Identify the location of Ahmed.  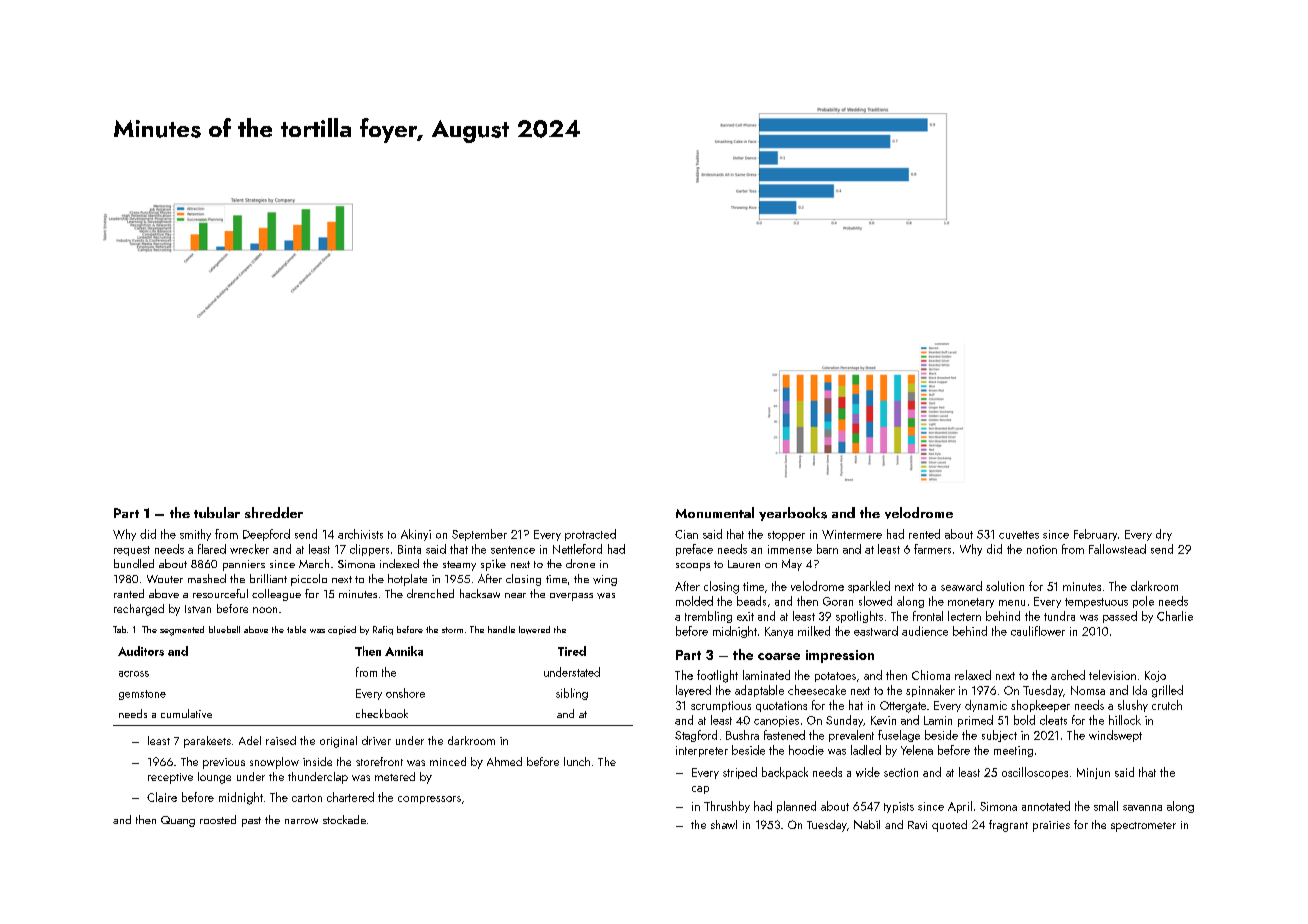
(504, 761).
